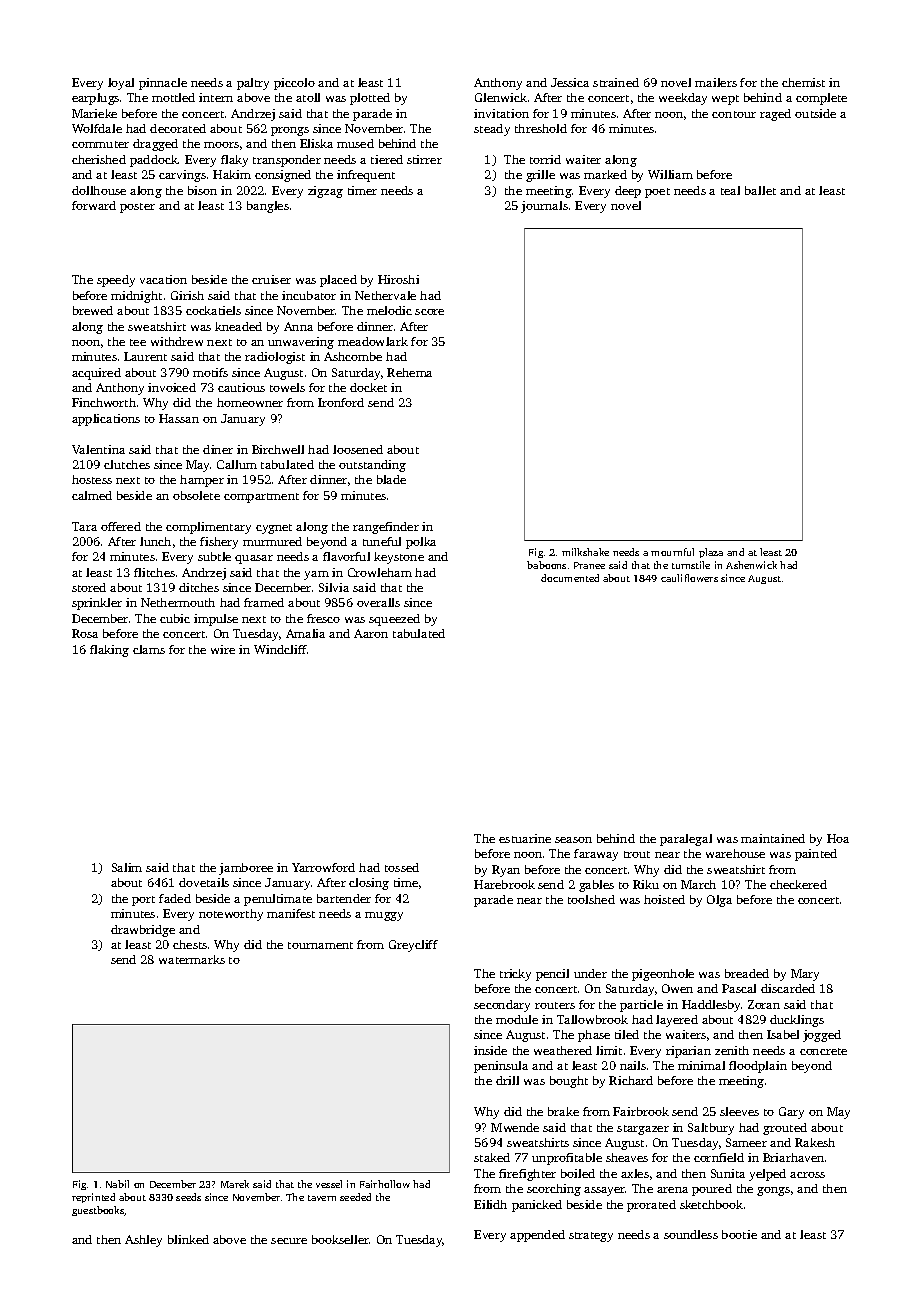 Image resolution: width=924 pixels, height=1308 pixels. Describe the element at coordinates (429, 312) in the page. I see `score` at that location.
